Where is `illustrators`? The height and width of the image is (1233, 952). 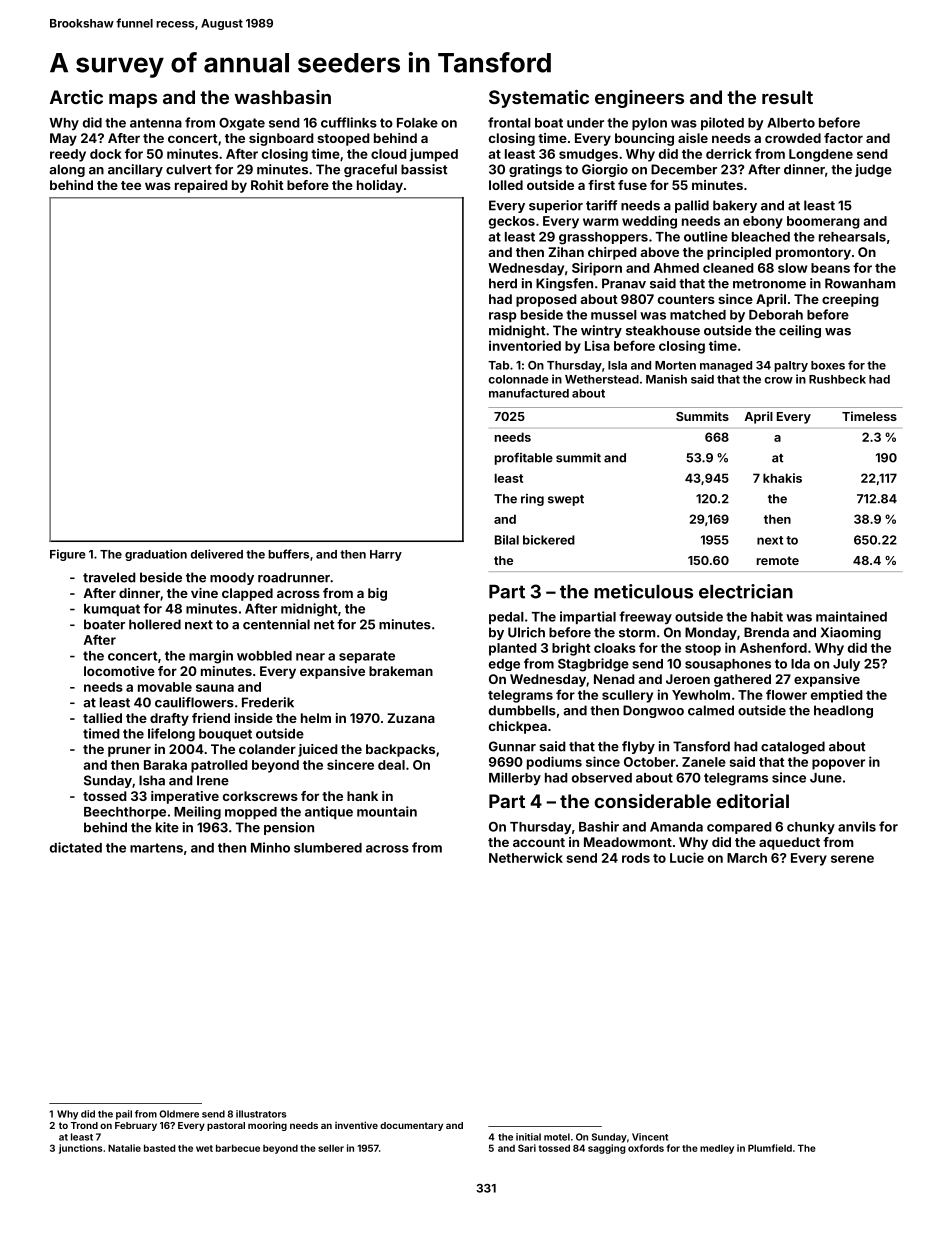 illustrators is located at coordinates (261, 1114).
